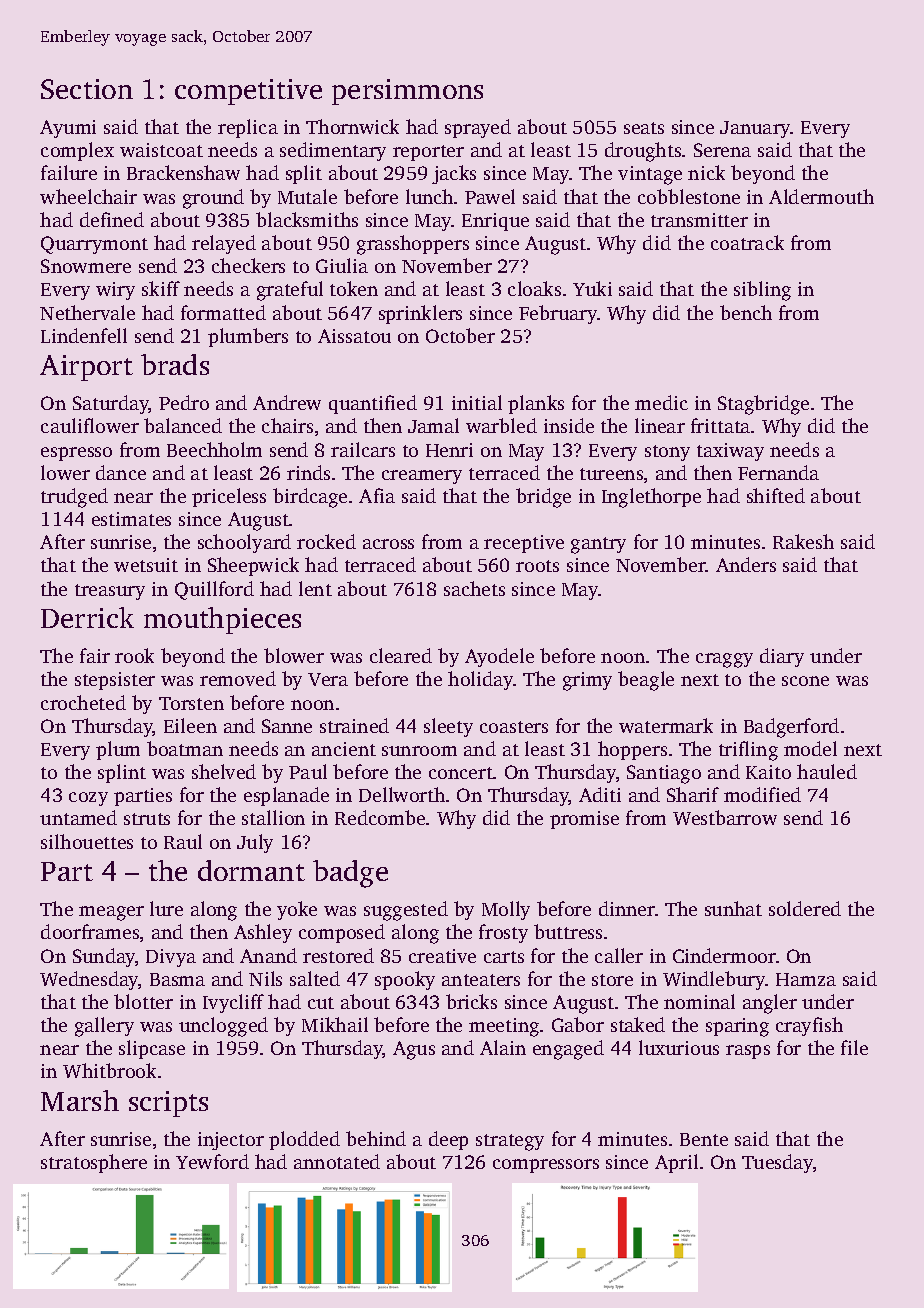 The image size is (924, 1308). What do you see at coordinates (104, 1027) in the page?
I see `gallery` at bounding box center [104, 1027].
